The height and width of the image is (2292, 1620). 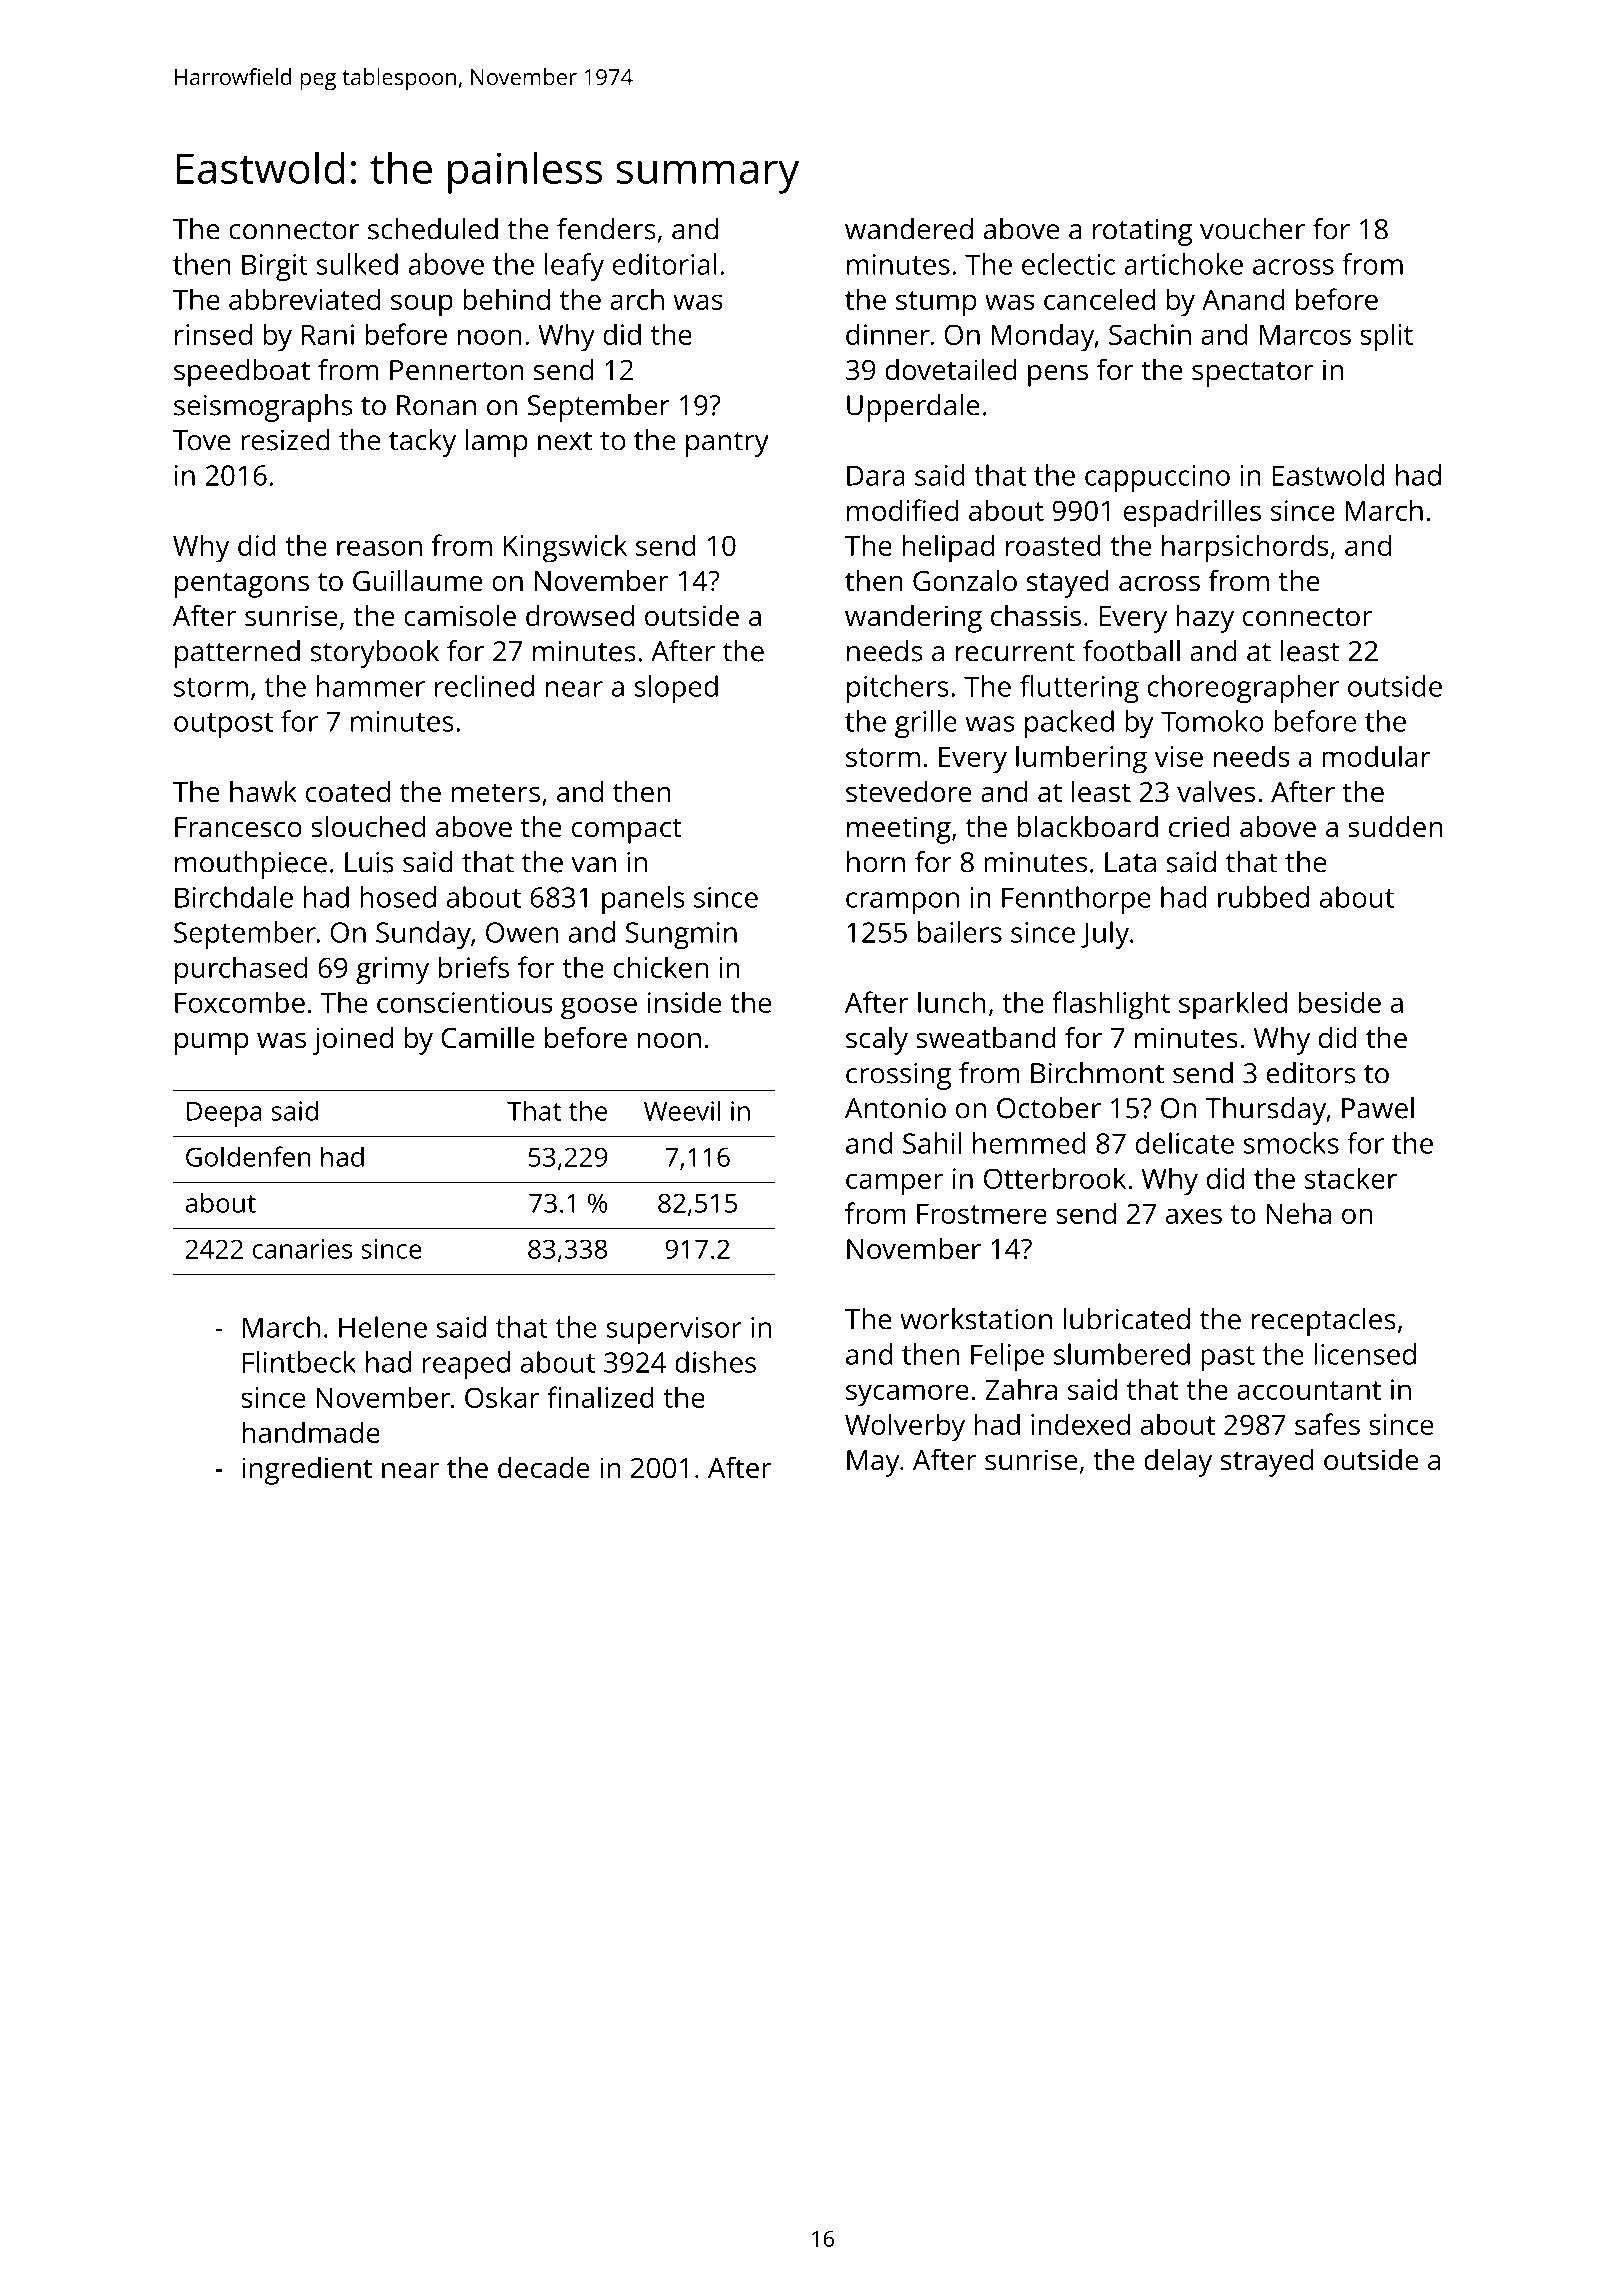 What do you see at coordinates (902, 510) in the image?
I see `modified` at bounding box center [902, 510].
